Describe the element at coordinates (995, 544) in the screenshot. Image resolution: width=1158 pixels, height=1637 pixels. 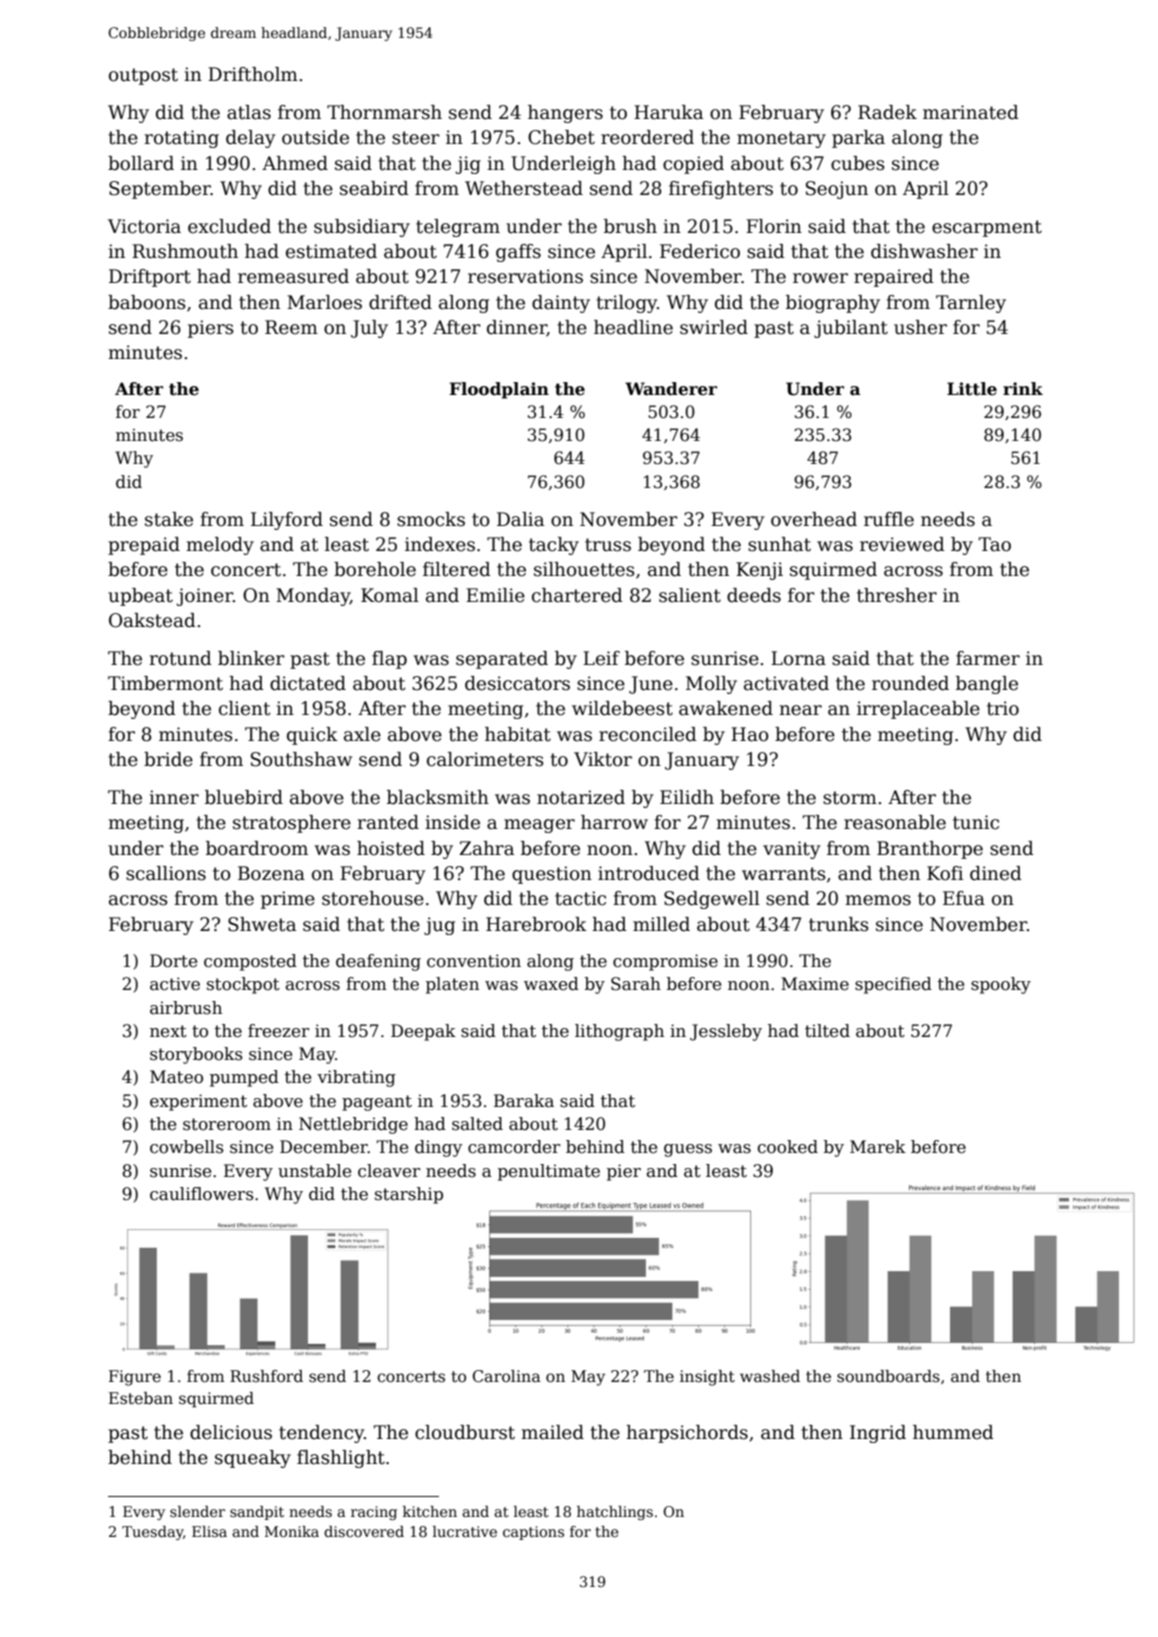
I see `Tao` at that location.
